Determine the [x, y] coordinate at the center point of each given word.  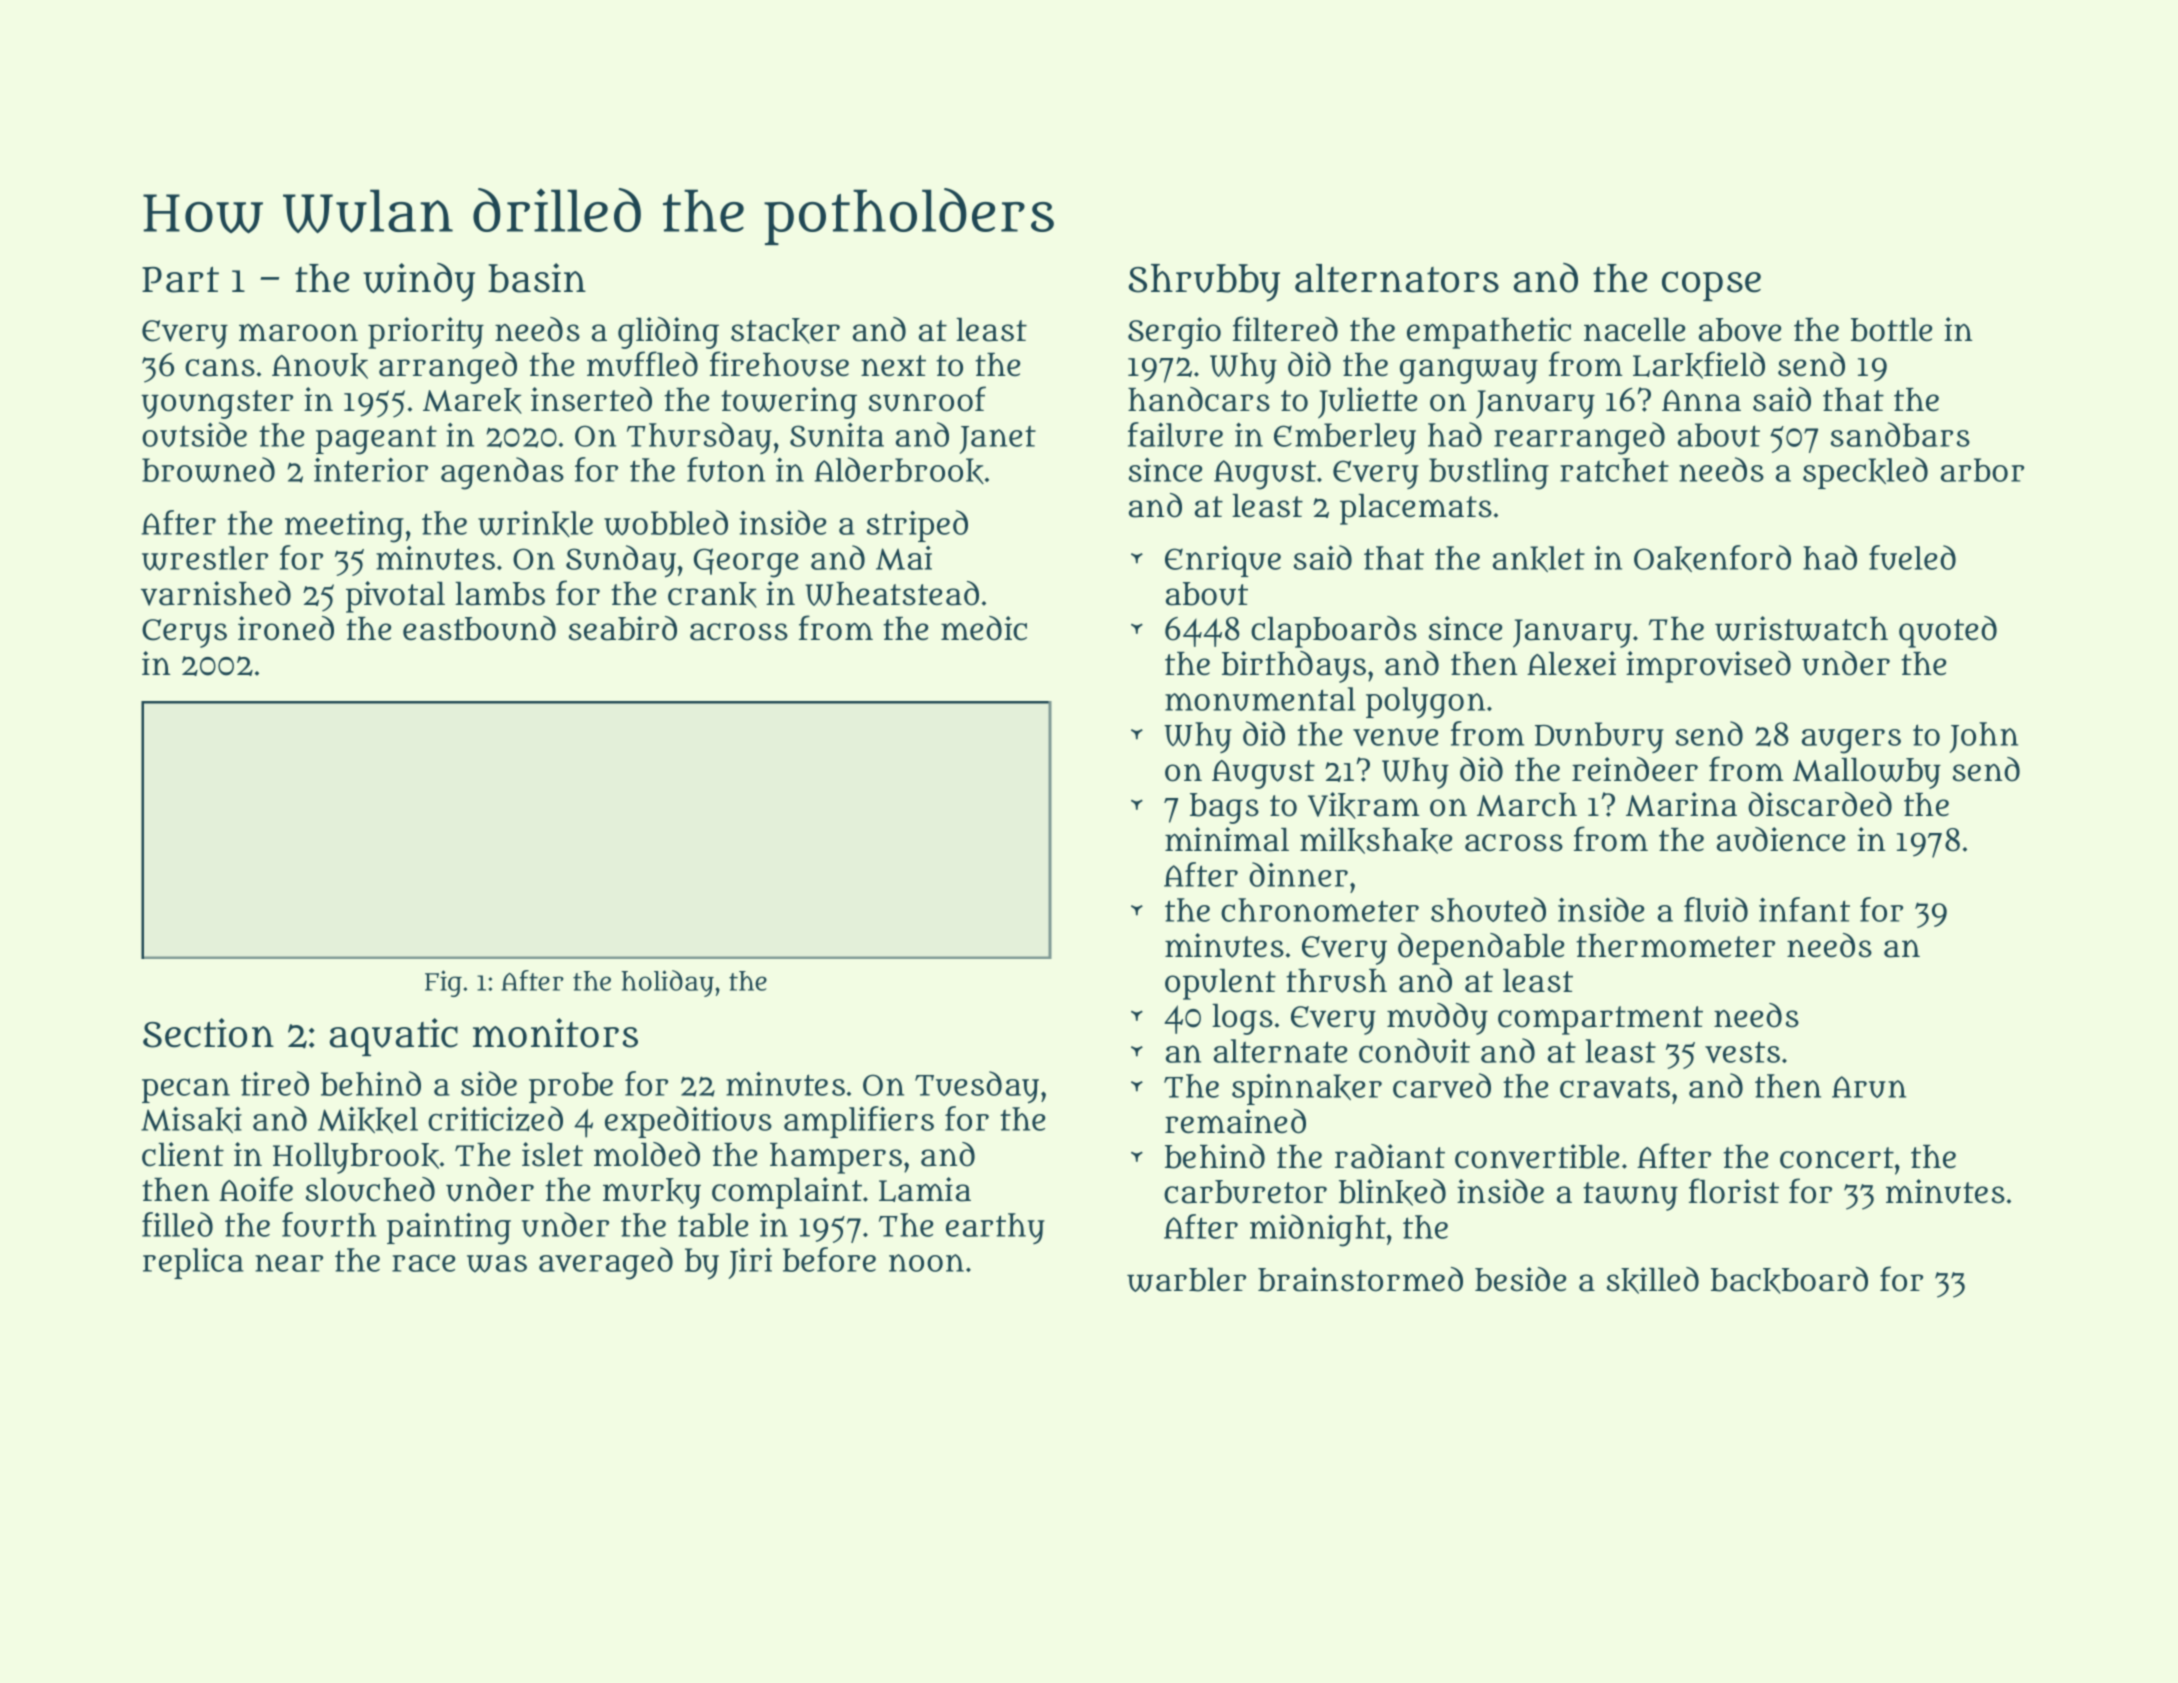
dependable [1481, 949]
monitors [555, 1033]
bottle [1891, 330]
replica [193, 1263]
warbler [1186, 1280]
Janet [997, 439]
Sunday [621, 561]
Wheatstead [892, 593]
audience [1781, 839]
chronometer [1320, 910]
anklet [1539, 559]
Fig [443, 983]
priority [426, 333]
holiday [667, 983]
